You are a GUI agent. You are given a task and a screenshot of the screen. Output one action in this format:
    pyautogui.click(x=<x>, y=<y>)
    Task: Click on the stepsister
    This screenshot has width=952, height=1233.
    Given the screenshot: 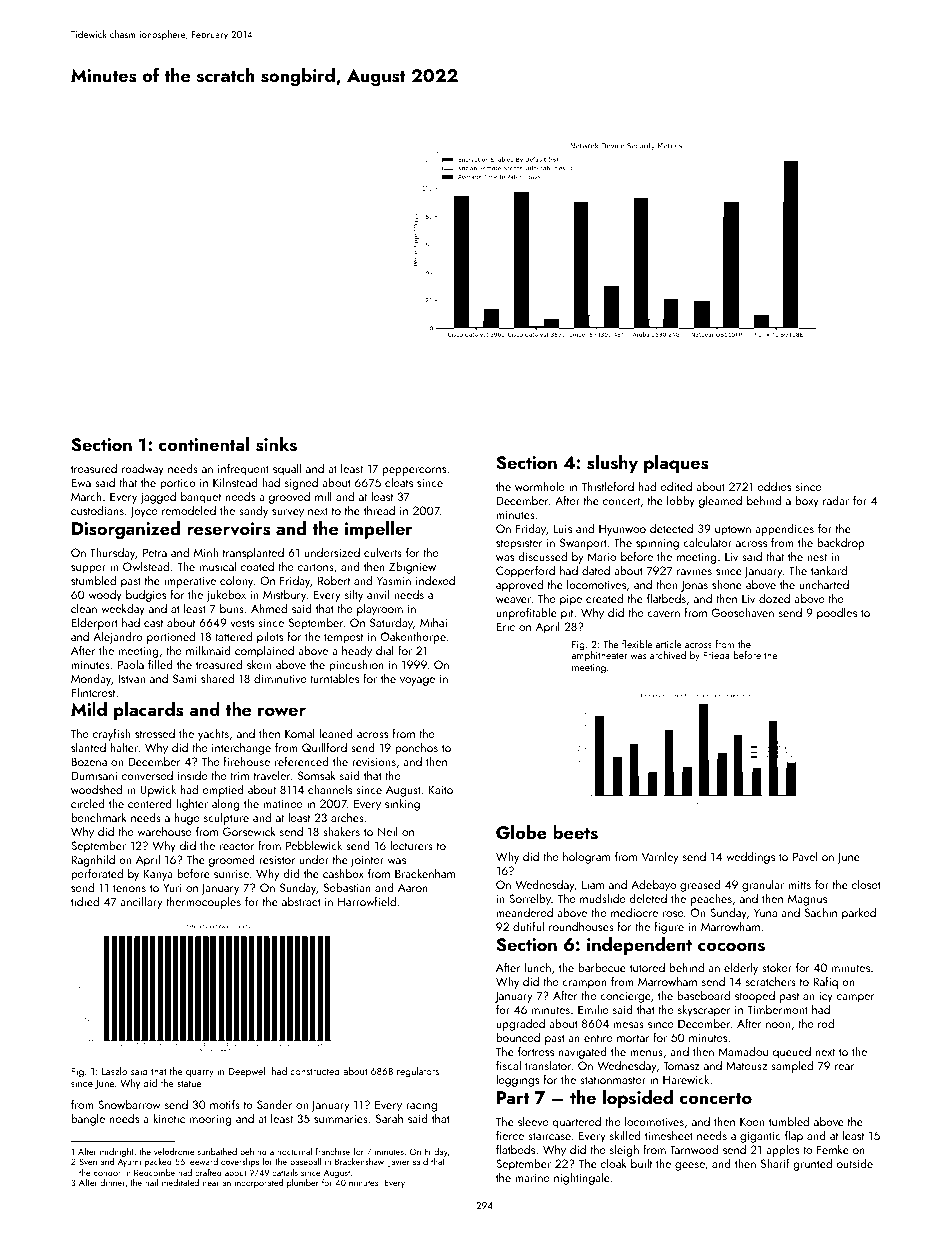 What is the action you would take?
    pyautogui.click(x=519, y=544)
